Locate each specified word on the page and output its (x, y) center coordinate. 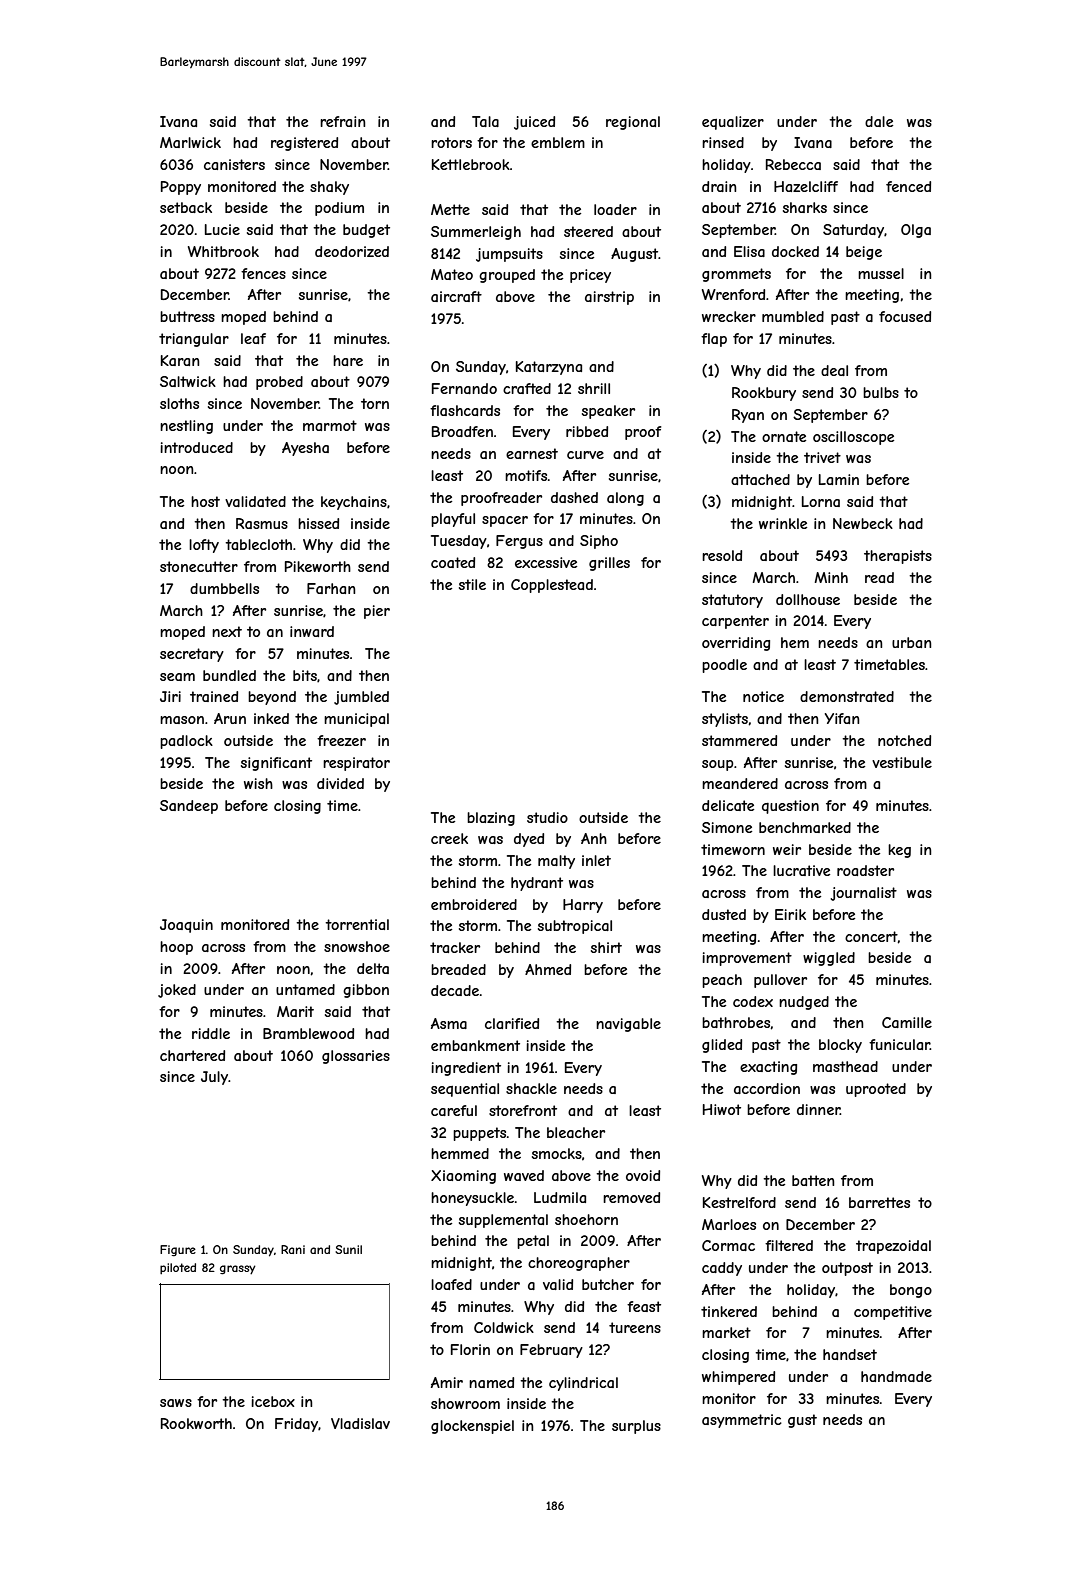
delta (373, 968)
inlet (596, 860)
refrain (343, 121)
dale (879, 121)
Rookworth (196, 1423)
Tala (485, 121)
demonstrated (847, 696)
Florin (470, 1349)
